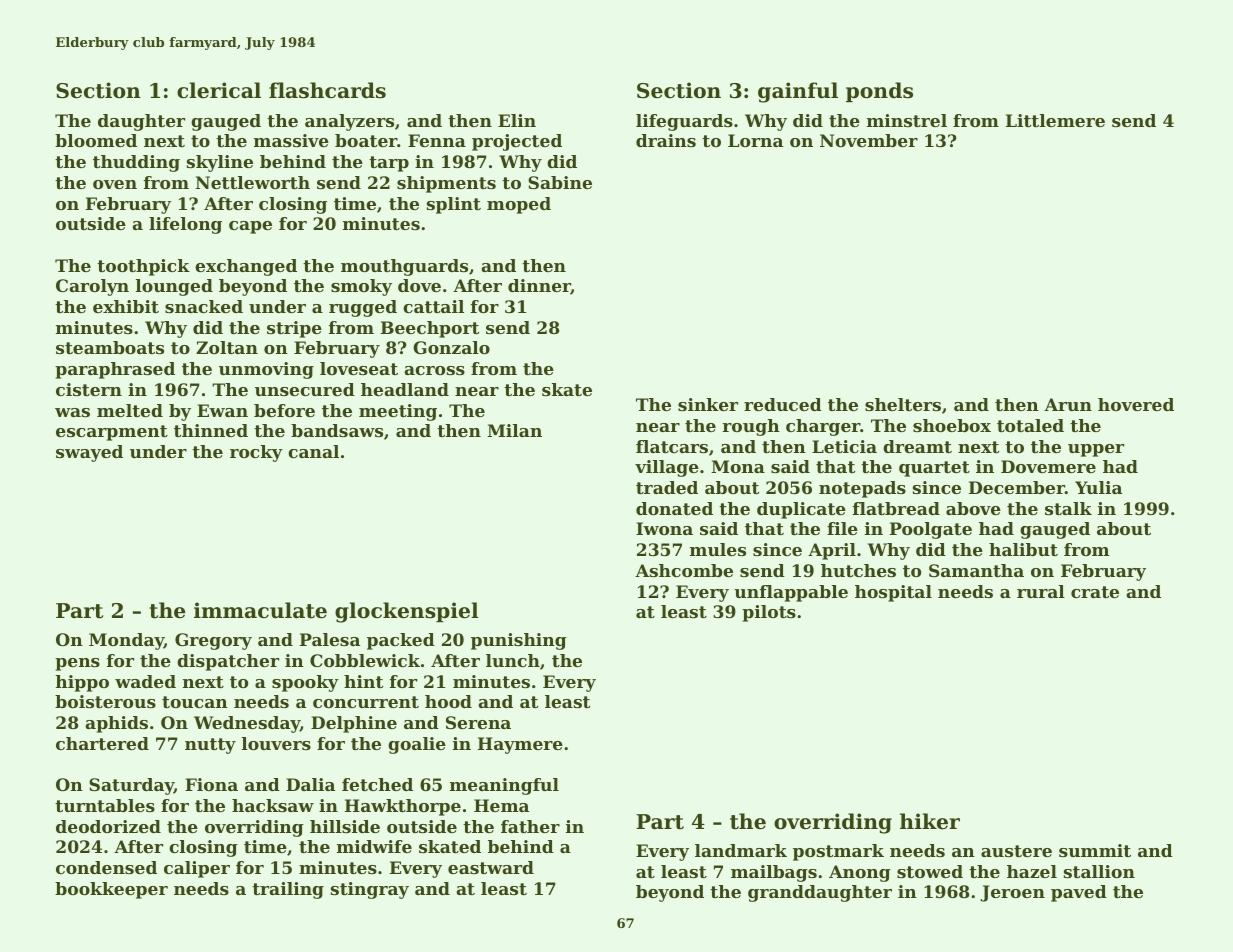 Image resolution: width=1233 pixels, height=952 pixels. What do you see at coordinates (89, 453) in the image?
I see `swayed` at bounding box center [89, 453].
